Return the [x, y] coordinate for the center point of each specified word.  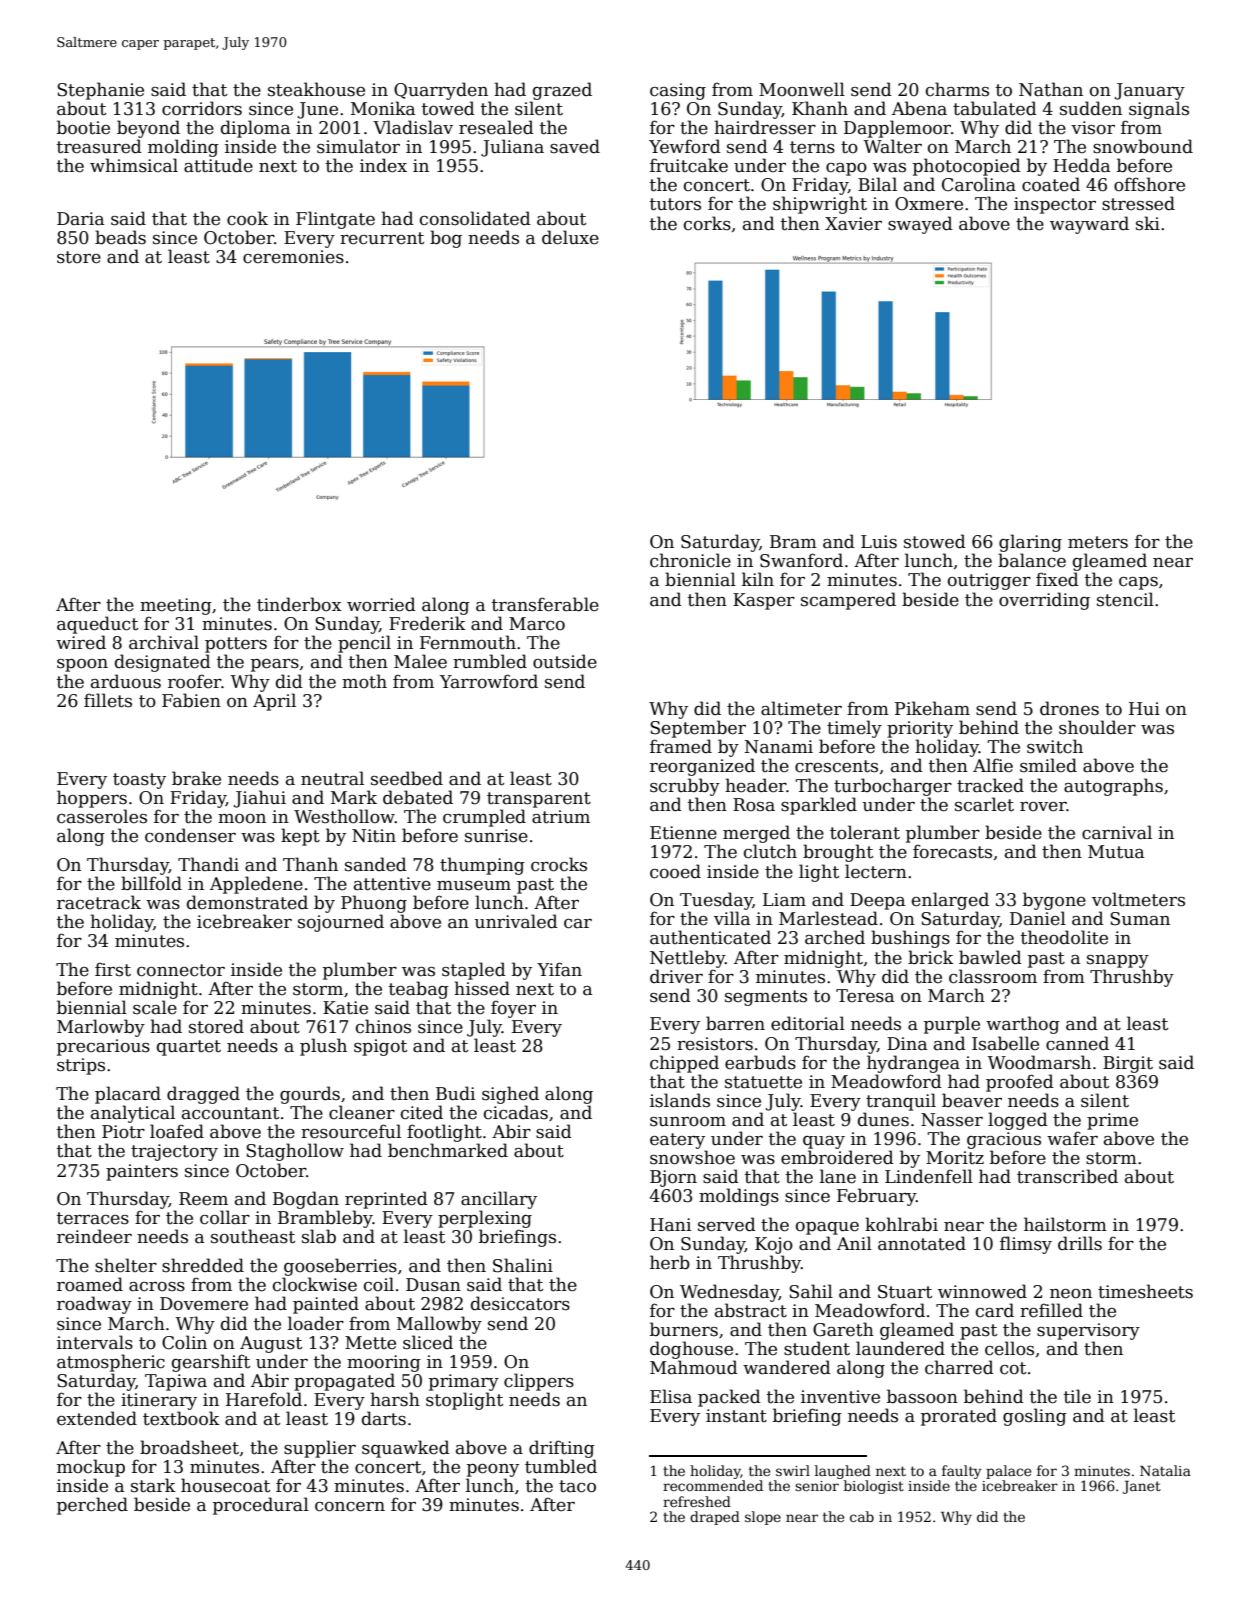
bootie [83, 127]
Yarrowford [489, 681]
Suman [1140, 919]
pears [275, 665]
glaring [1030, 543]
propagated [344, 1382]
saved [575, 146]
